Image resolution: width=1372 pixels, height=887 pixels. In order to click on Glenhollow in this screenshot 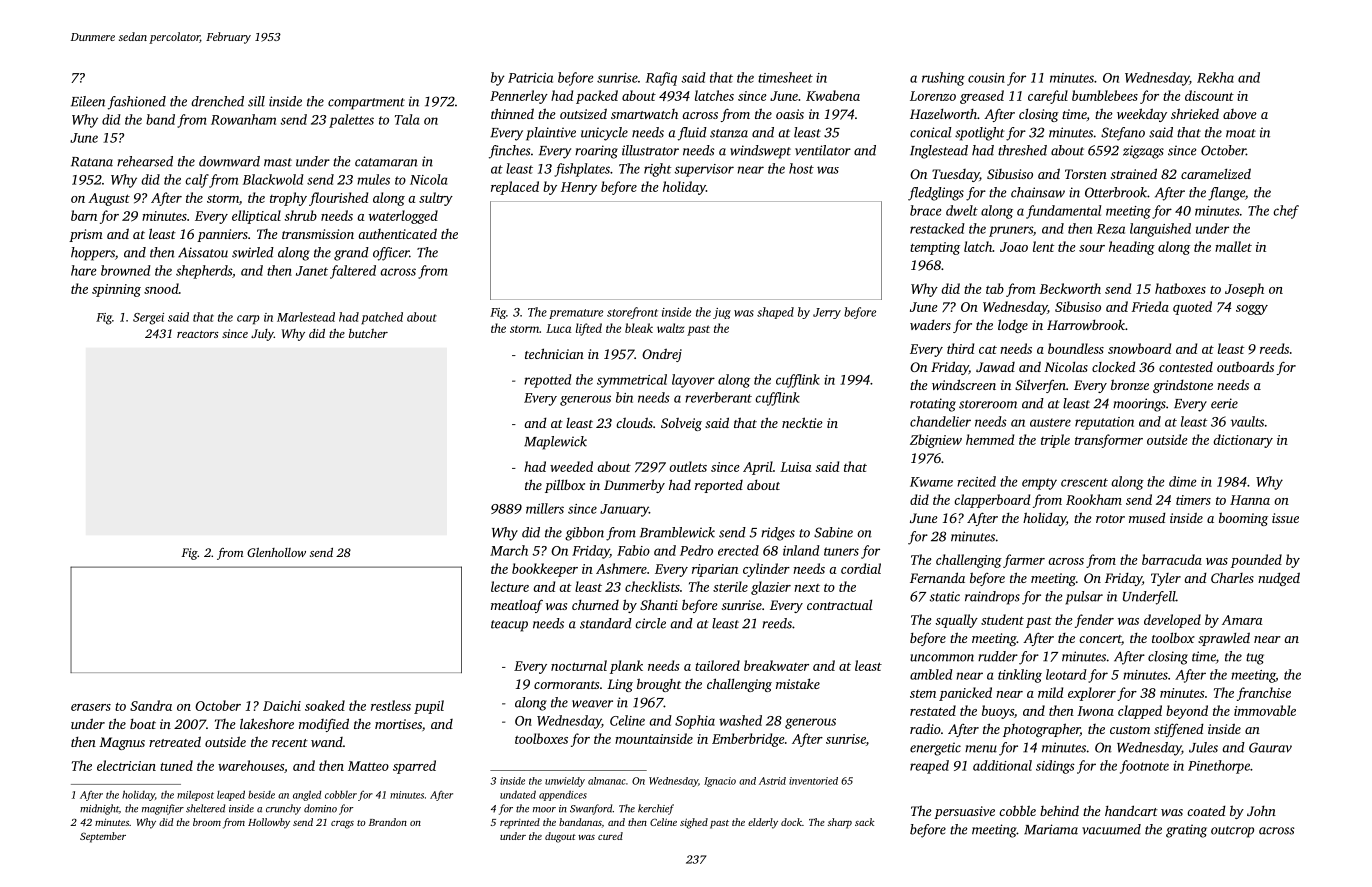, I will do `click(276, 552)`.
